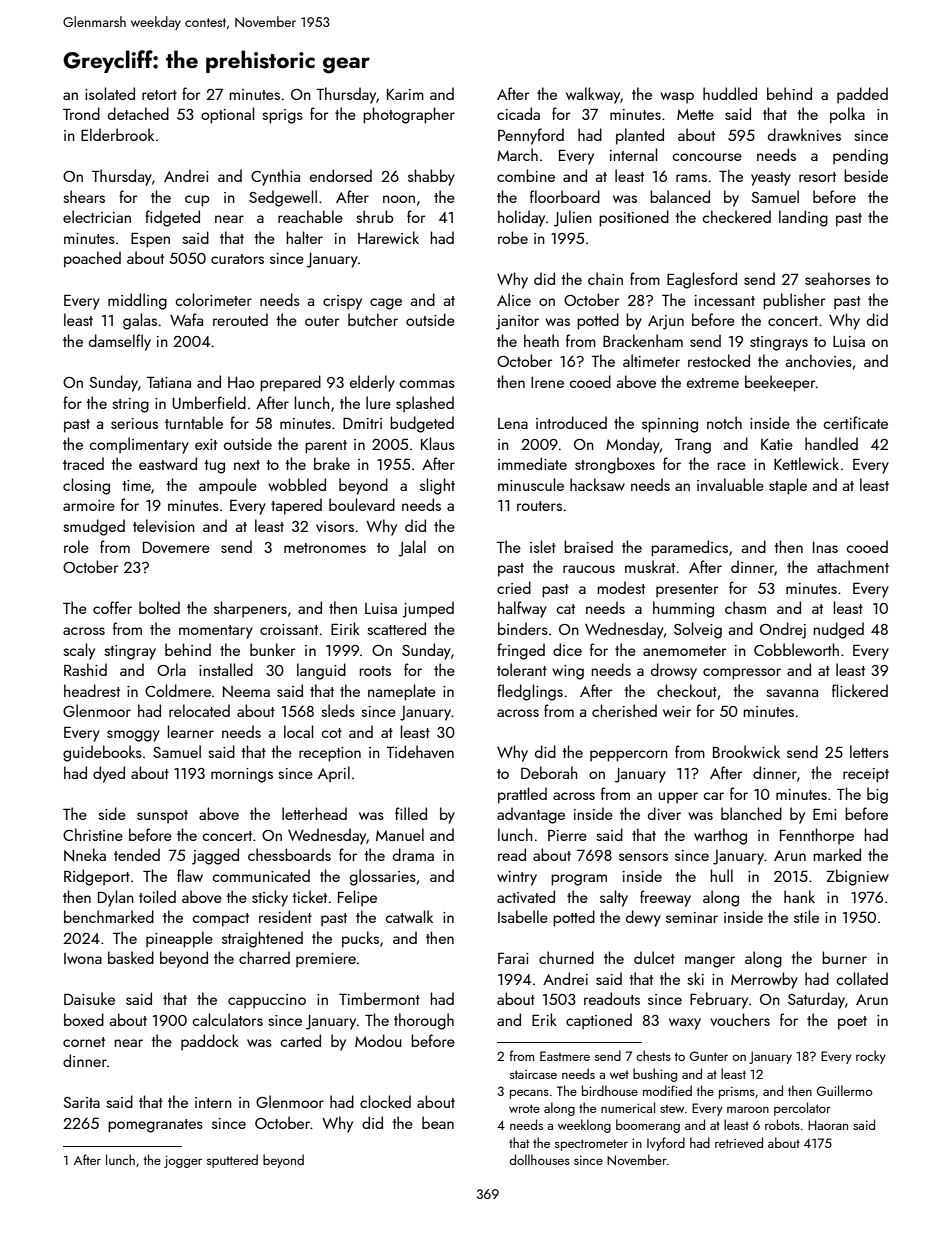 The image size is (952, 1233). What do you see at coordinates (110, 93) in the screenshot?
I see `isolated` at bounding box center [110, 93].
